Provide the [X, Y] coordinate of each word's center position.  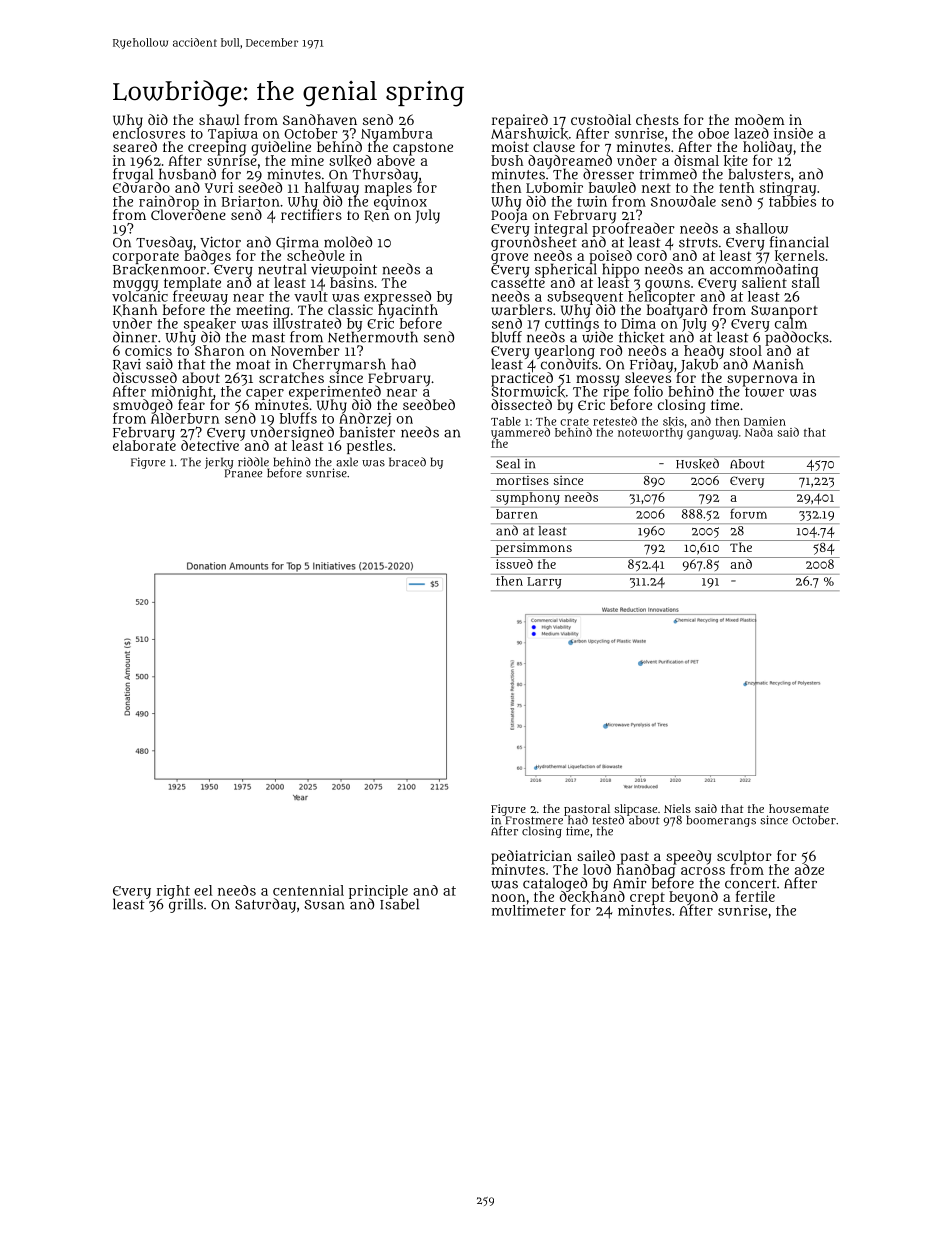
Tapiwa [233, 135]
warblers [521, 310]
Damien [765, 421]
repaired [520, 121]
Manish [778, 364]
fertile [755, 896]
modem [760, 119]
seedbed [429, 404]
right [173, 892]
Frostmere [534, 820]
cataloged [555, 884]
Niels [677, 808]
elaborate [144, 445]
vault [311, 296]
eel [203, 890]
